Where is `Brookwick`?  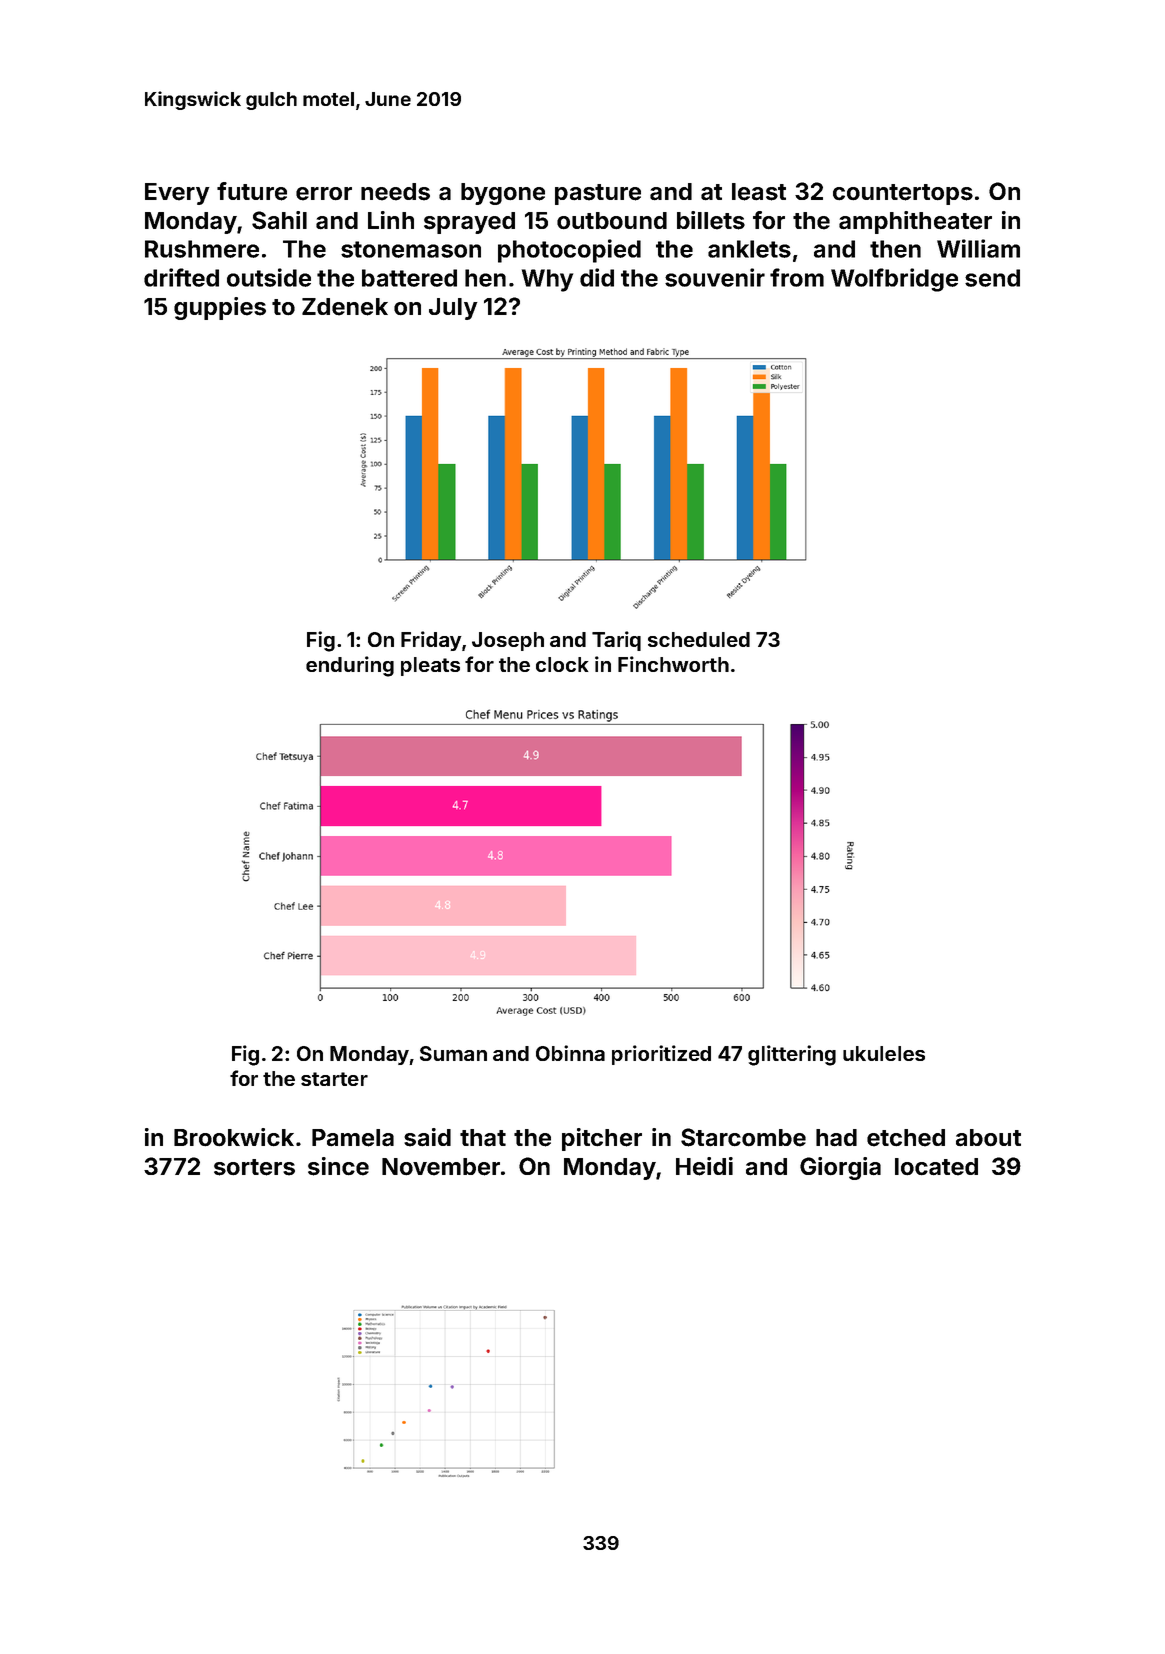 Brookwick is located at coordinates (234, 1137).
